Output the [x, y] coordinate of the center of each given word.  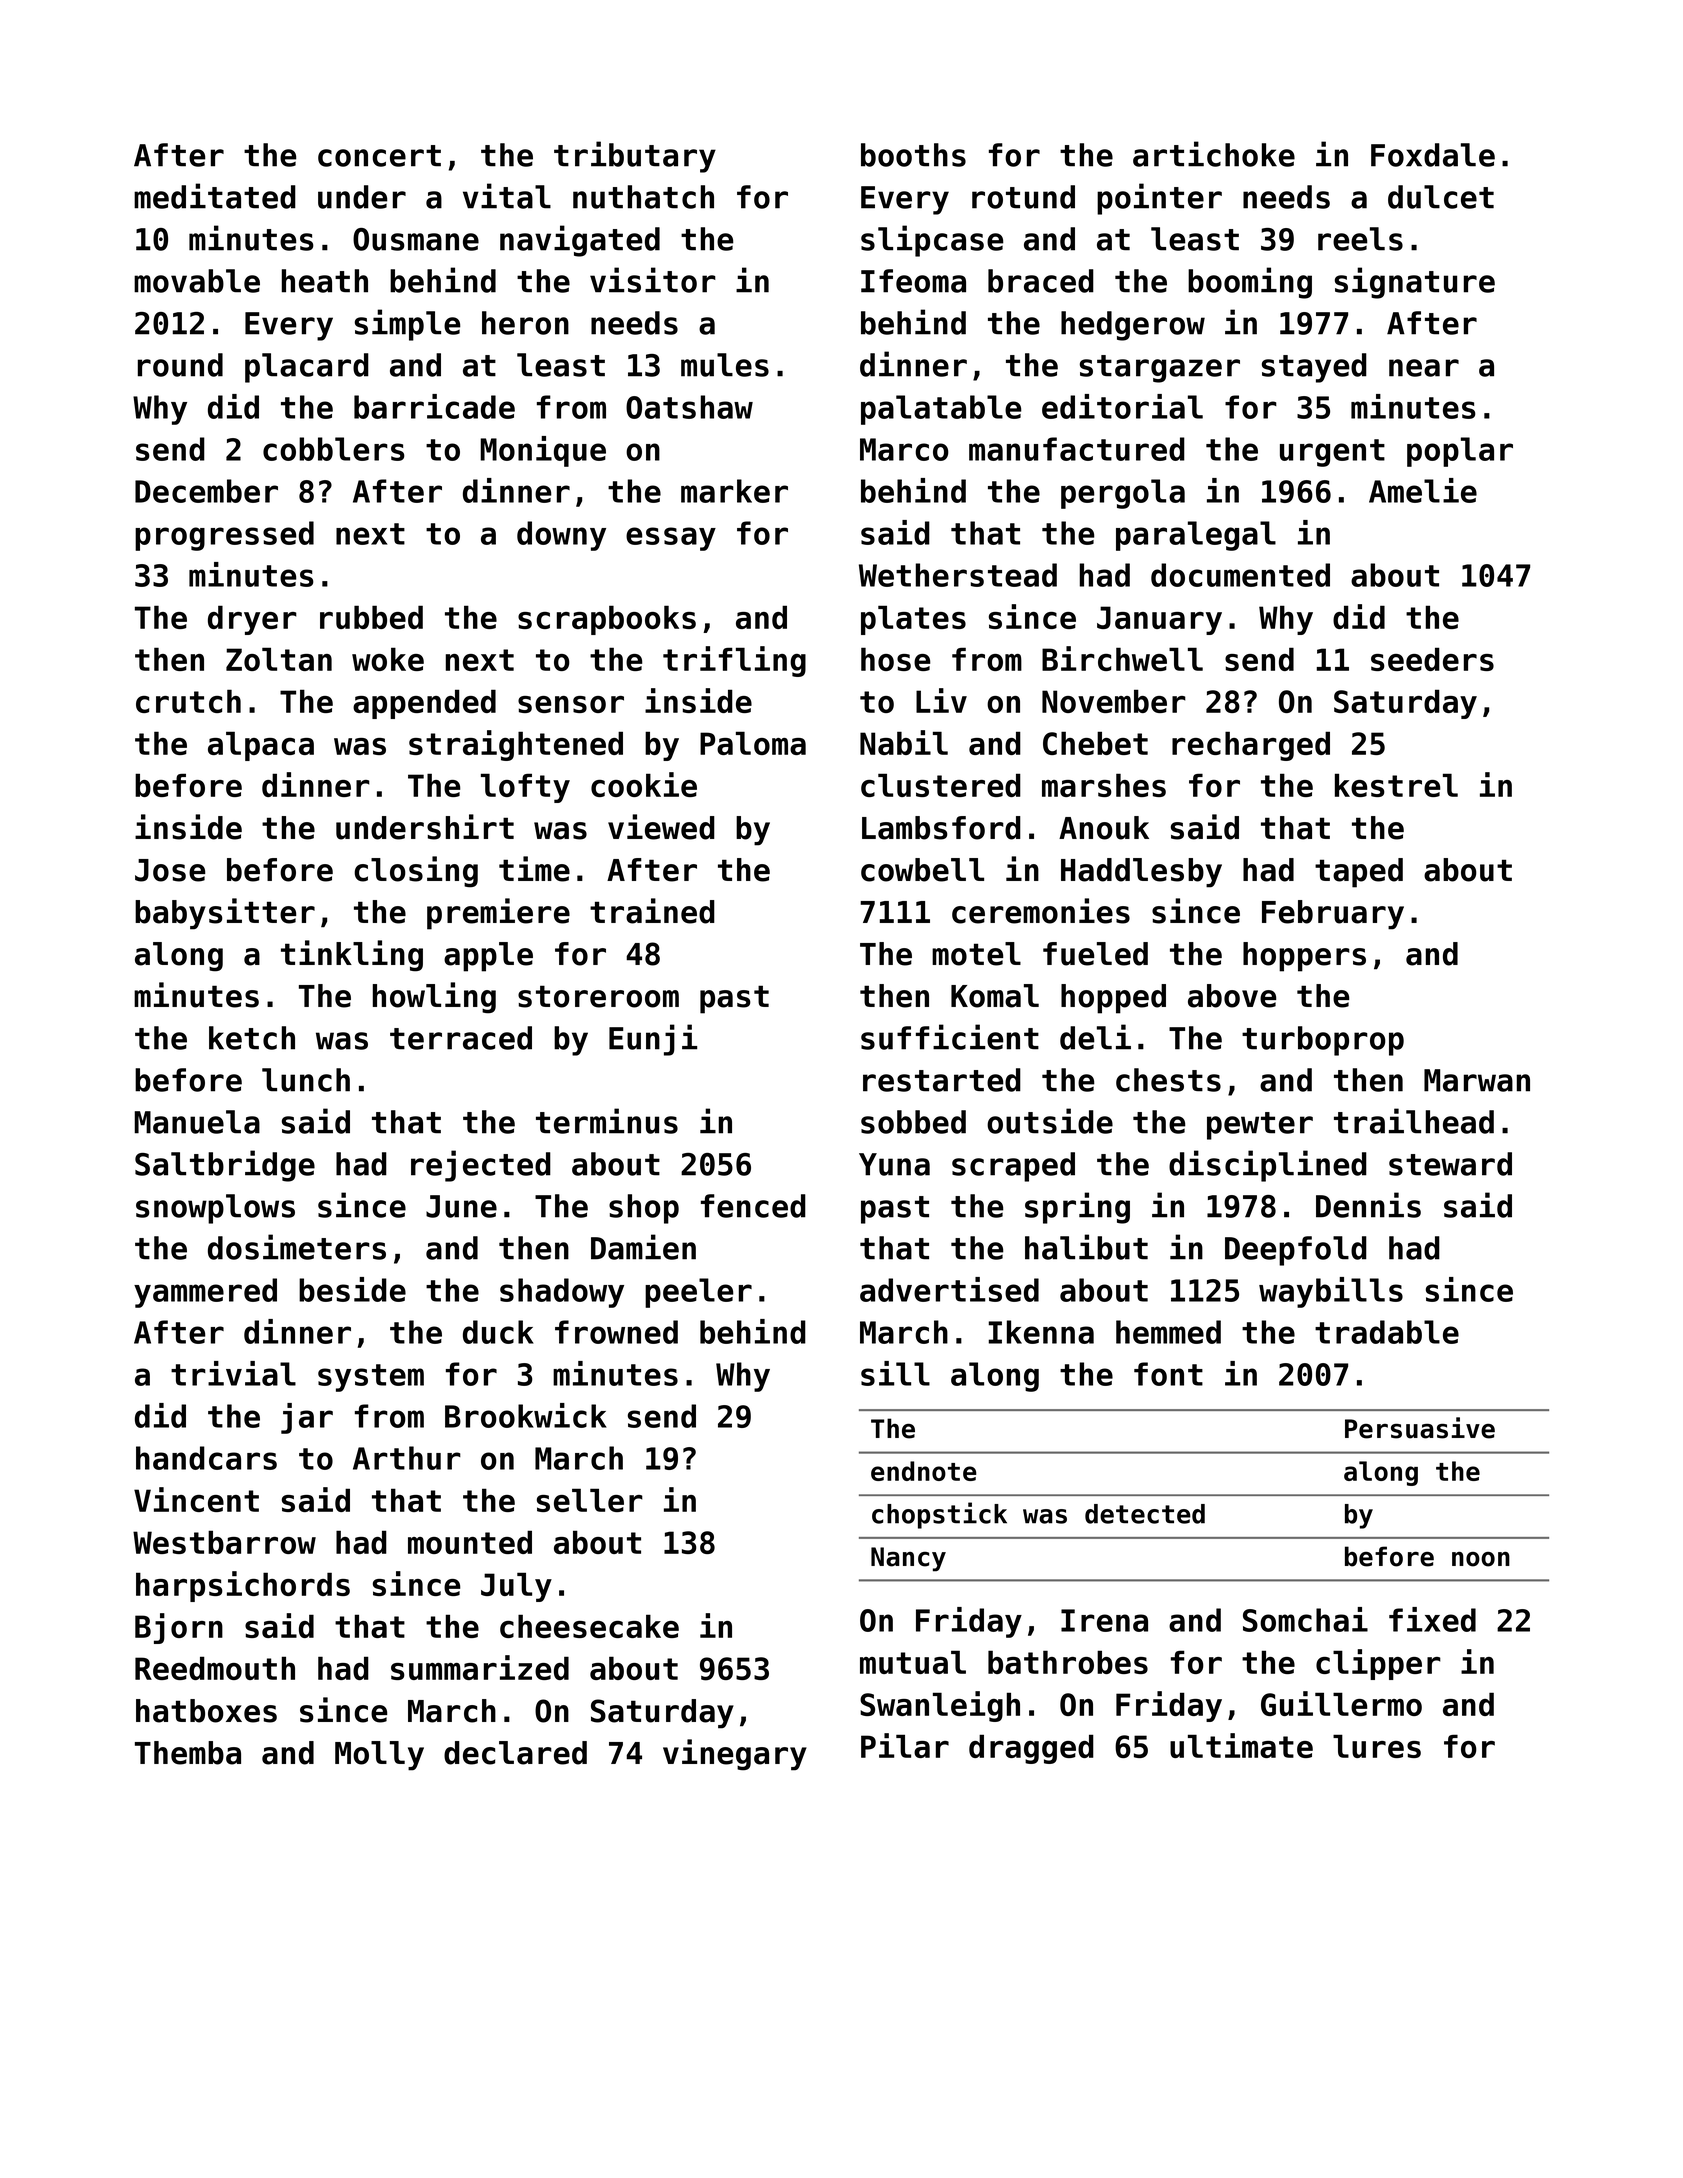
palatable [941, 410]
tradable [1387, 1332]
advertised [949, 1289]
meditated [215, 196]
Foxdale [1433, 155]
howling [434, 998]
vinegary [735, 1755]
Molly [379, 1756]
